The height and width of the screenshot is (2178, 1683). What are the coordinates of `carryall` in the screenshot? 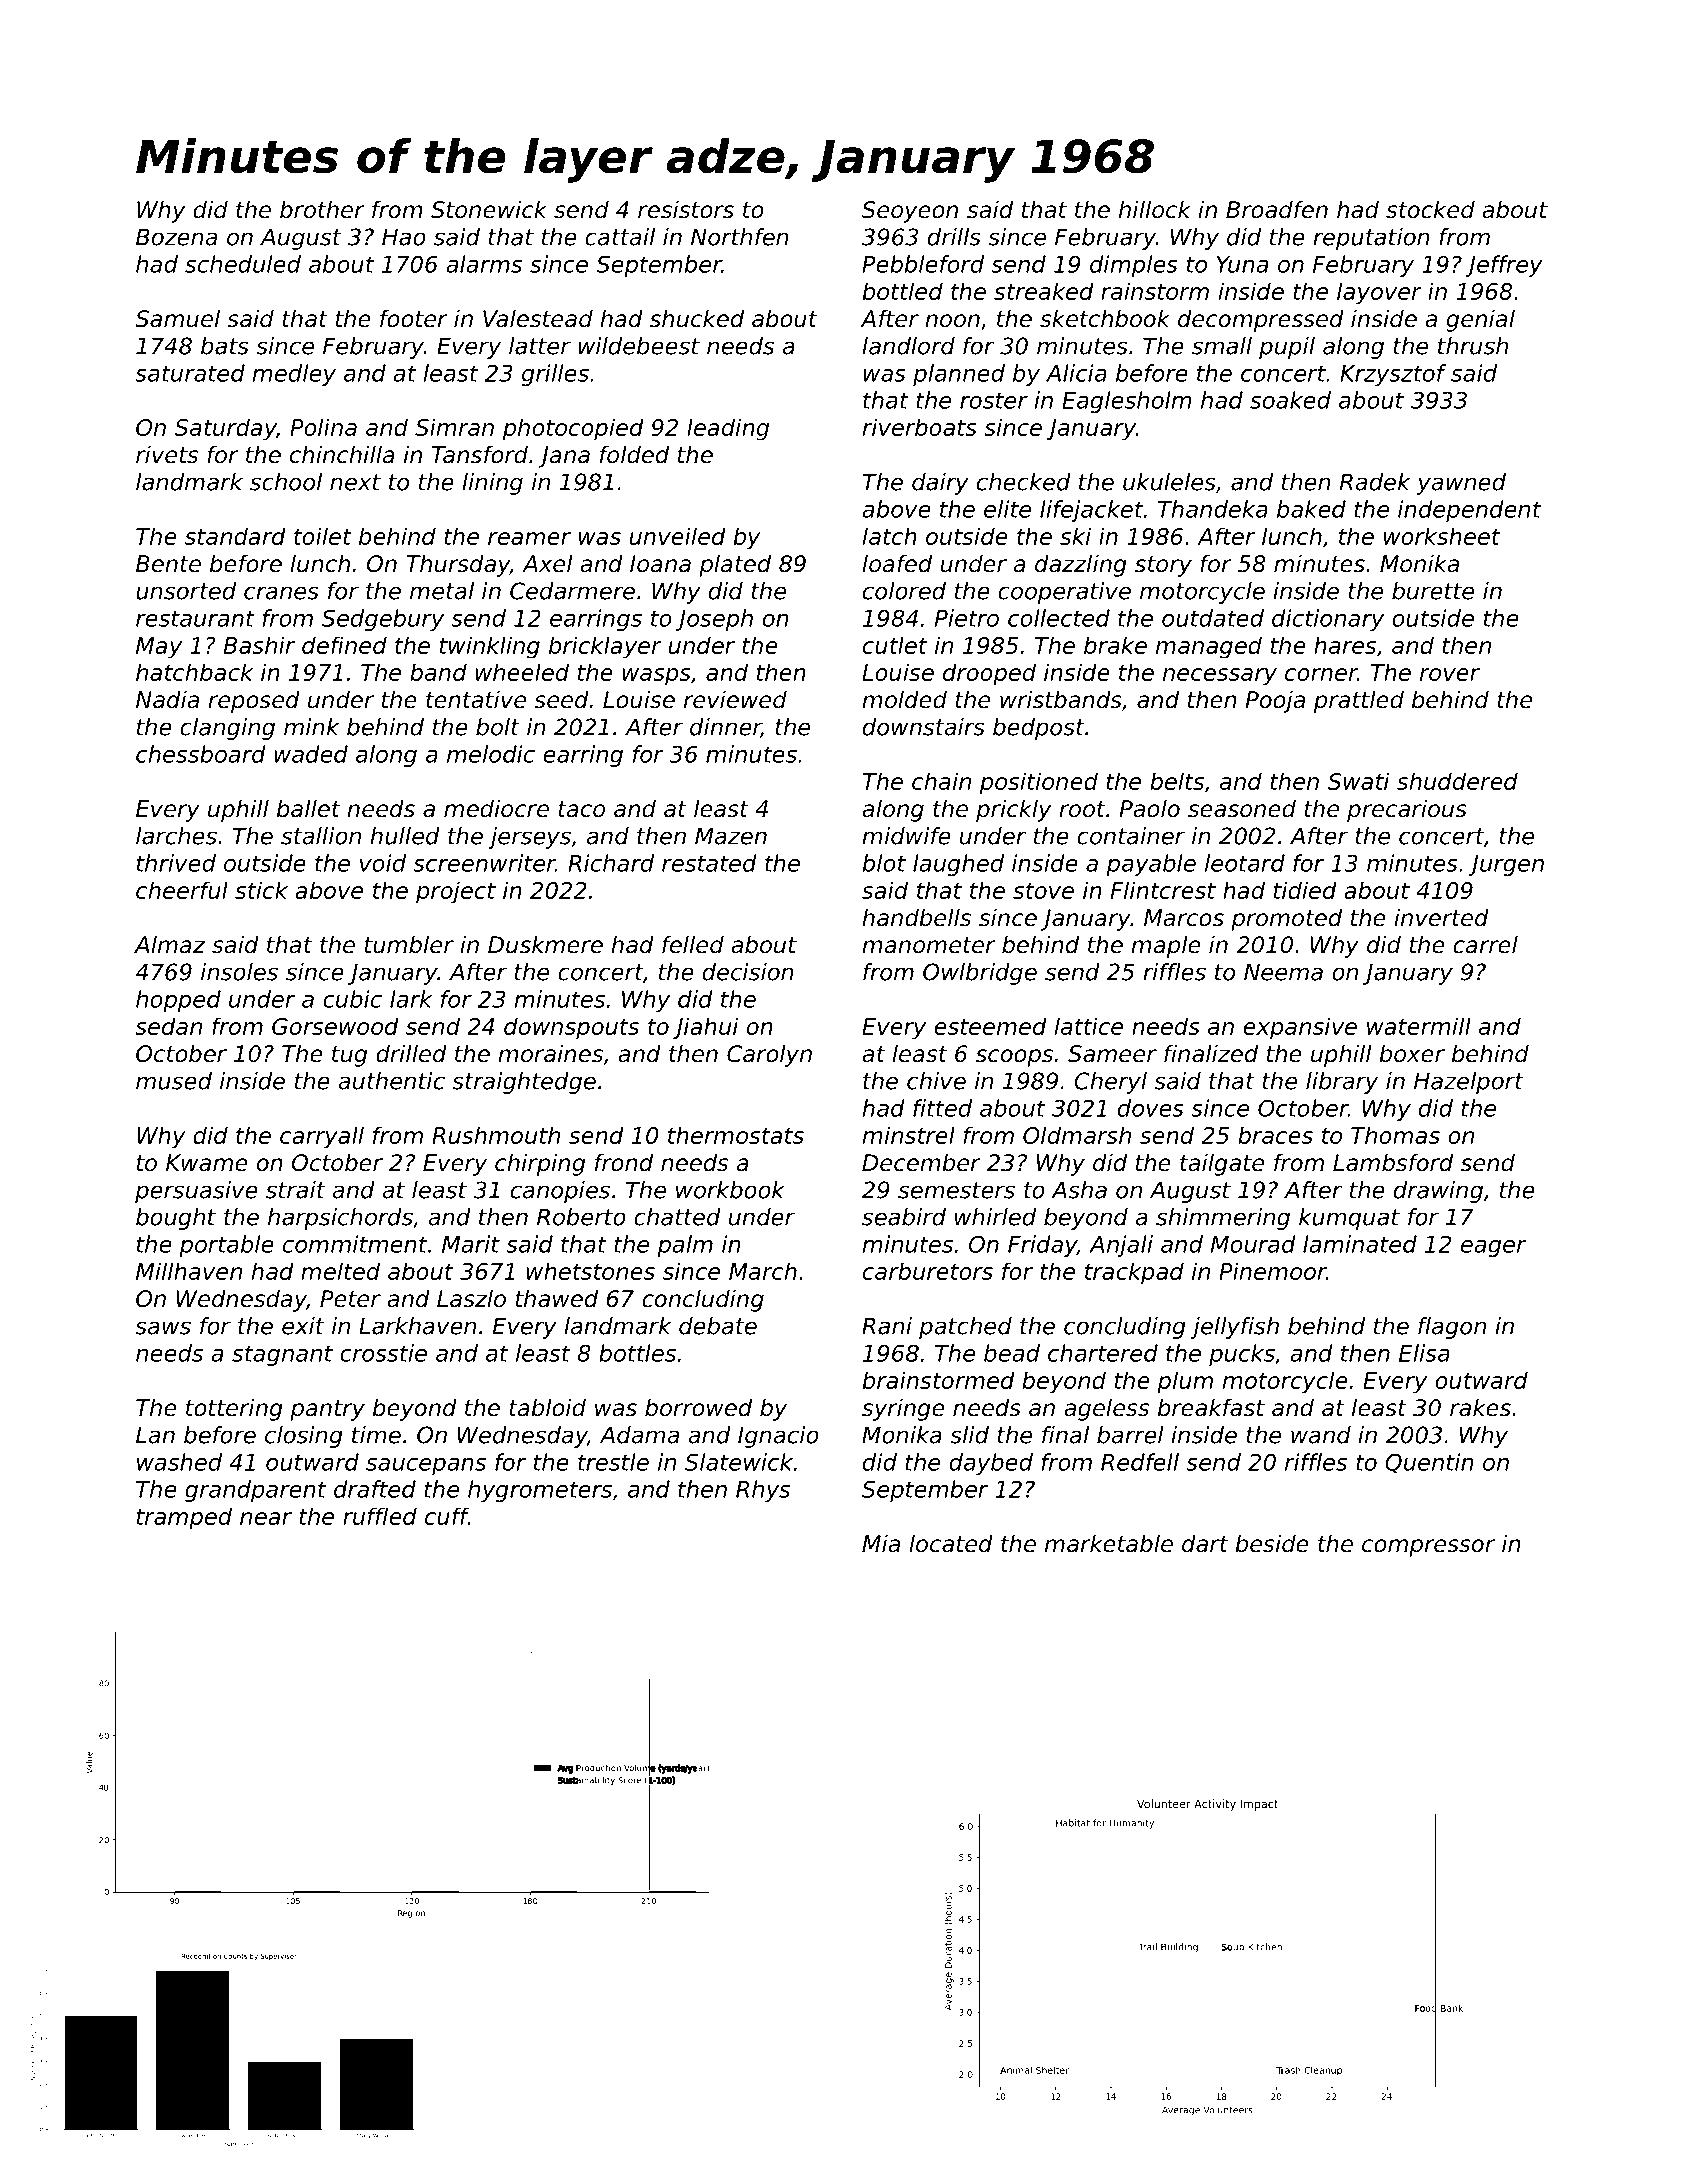 It's located at (322, 1137).
